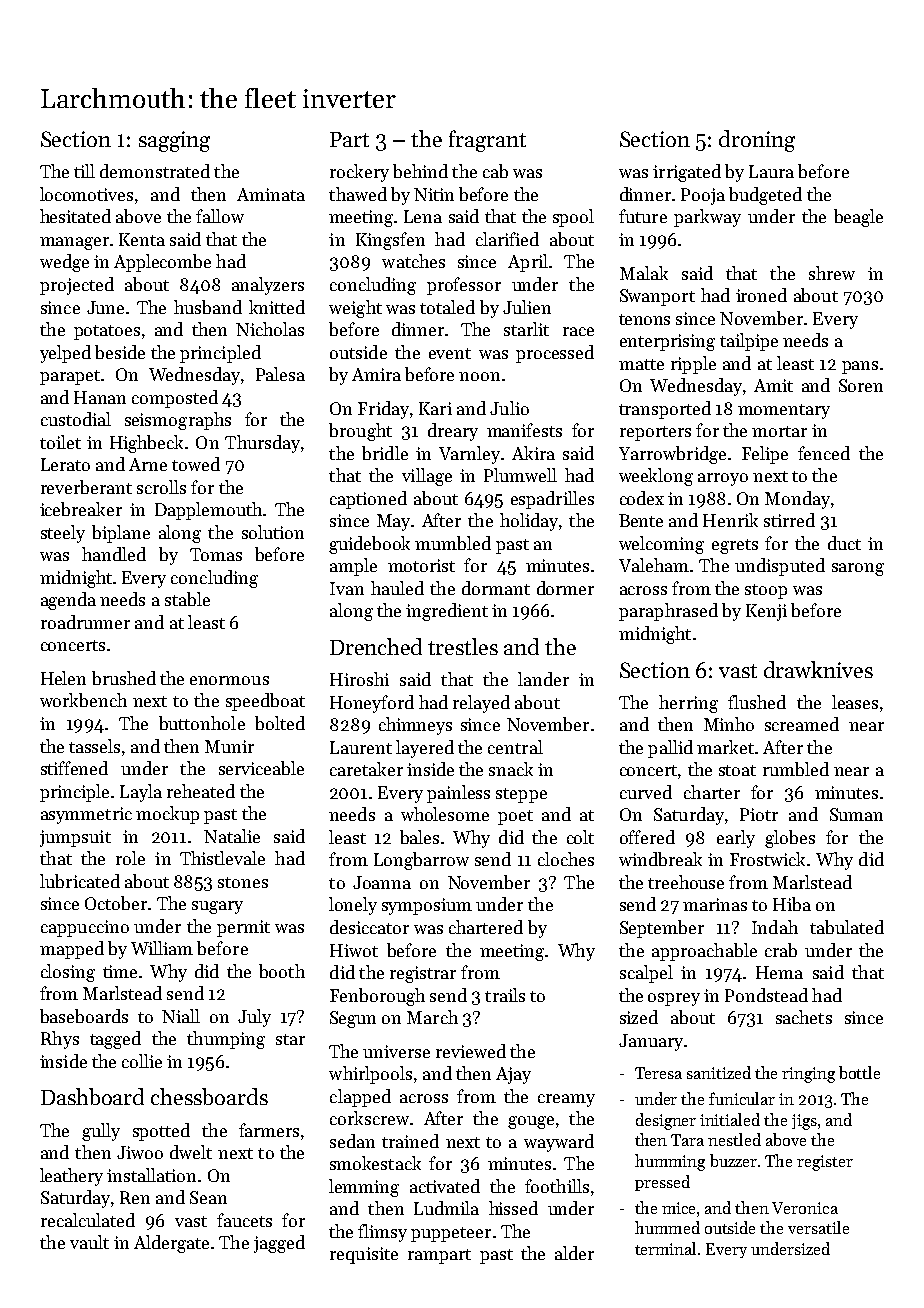  I want to click on fragrant, so click(487, 141).
